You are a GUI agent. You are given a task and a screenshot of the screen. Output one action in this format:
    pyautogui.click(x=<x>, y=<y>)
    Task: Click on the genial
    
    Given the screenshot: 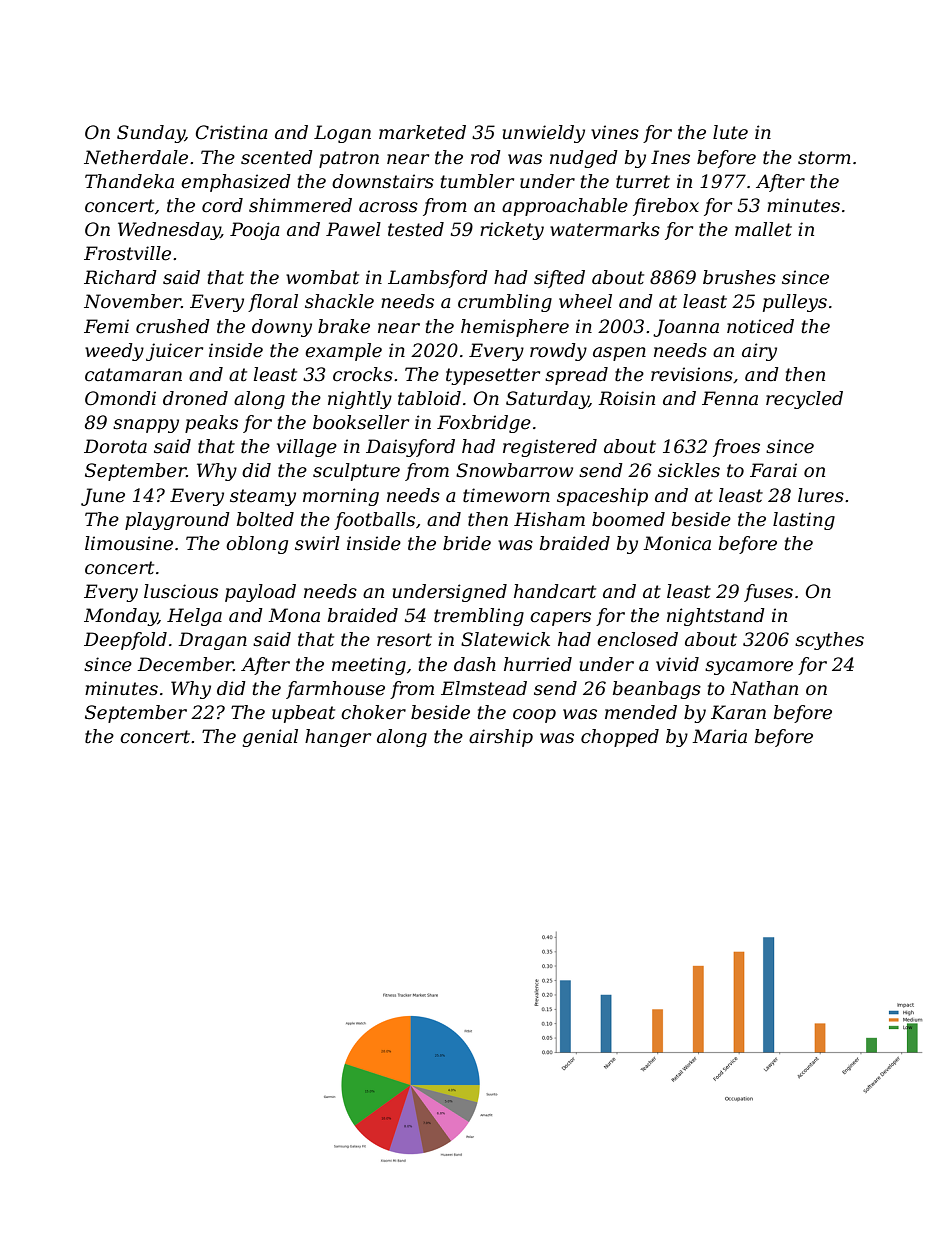 What is the action you would take?
    pyautogui.click(x=270, y=738)
